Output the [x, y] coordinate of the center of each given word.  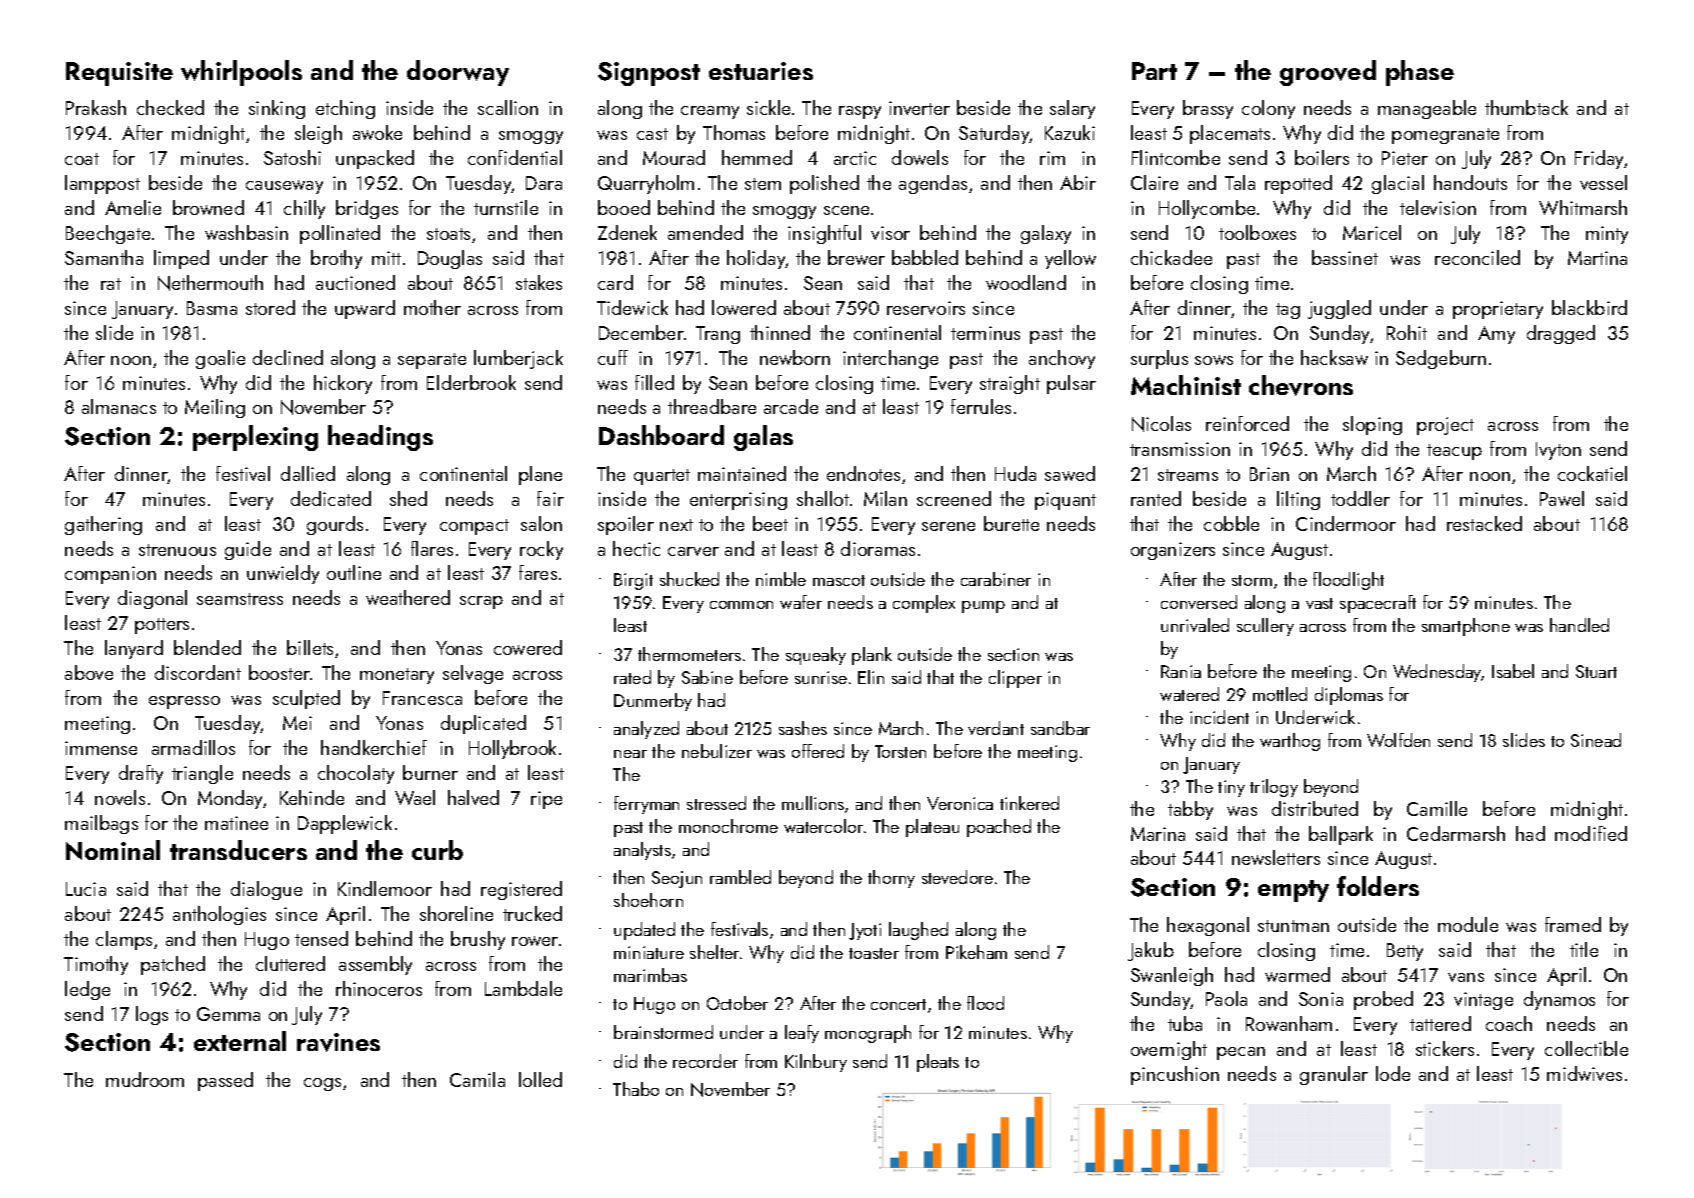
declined [288, 357]
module [1468, 924]
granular [1334, 1075]
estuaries [761, 71]
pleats [938, 1063]
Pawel [1562, 498]
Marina [1158, 834]
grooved [1328, 73]
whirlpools [241, 73]
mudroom [145, 1079]
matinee [236, 823]
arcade [791, 406]
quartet [662, 477]
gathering [103, 525]
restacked [1484, 523]
